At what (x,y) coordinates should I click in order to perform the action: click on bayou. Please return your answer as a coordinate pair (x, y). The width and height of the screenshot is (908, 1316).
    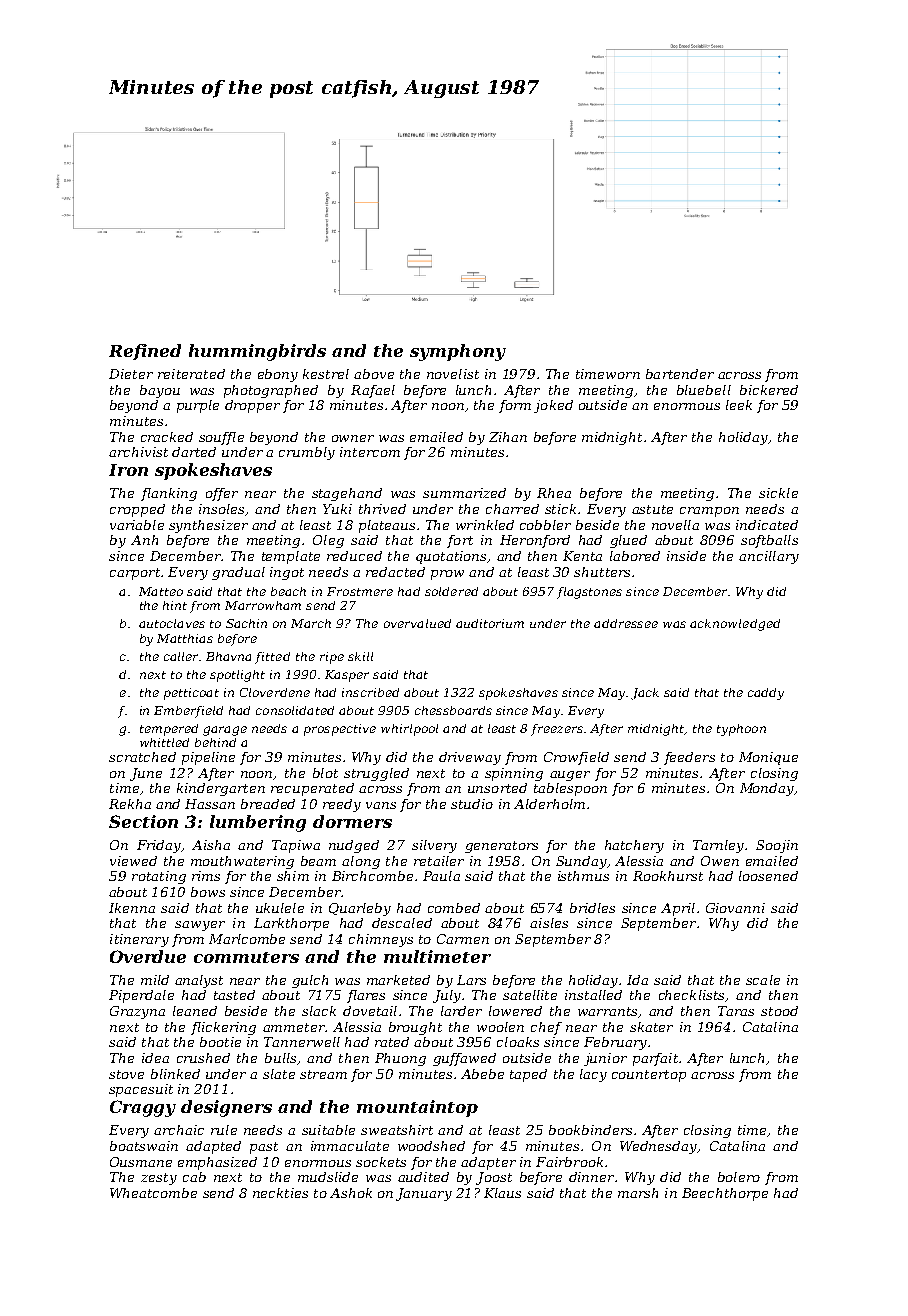
    Looking at the image, I should click on (160, 391).
